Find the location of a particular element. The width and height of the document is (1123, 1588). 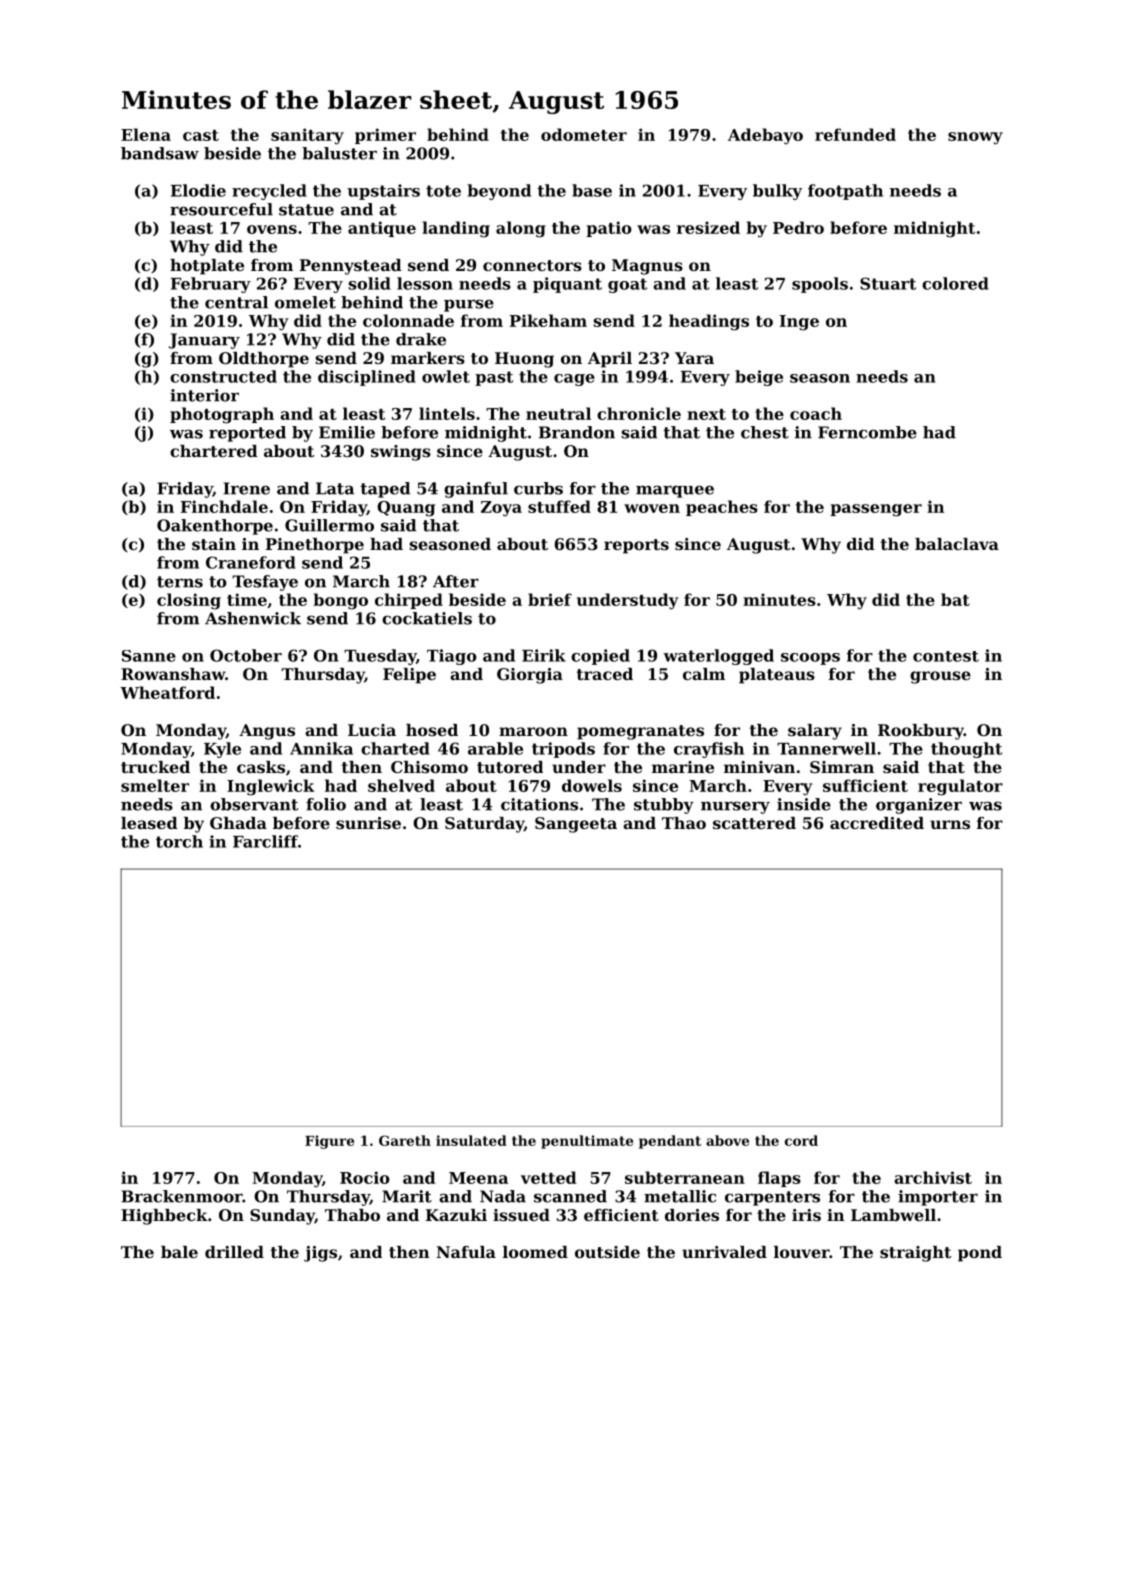

Sangeeta is located at coordinates (576, 825).
